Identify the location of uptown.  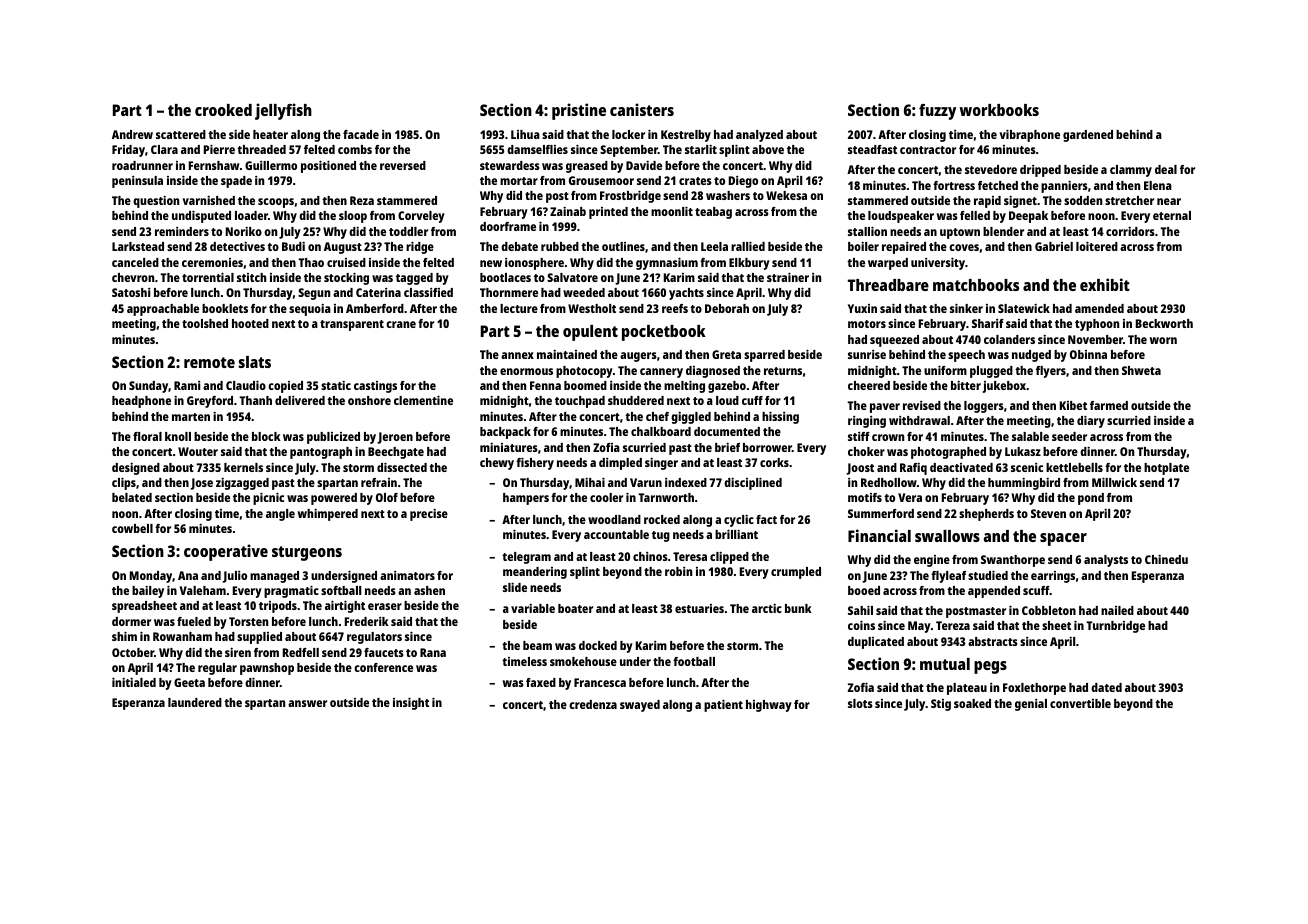
(960, 233).
